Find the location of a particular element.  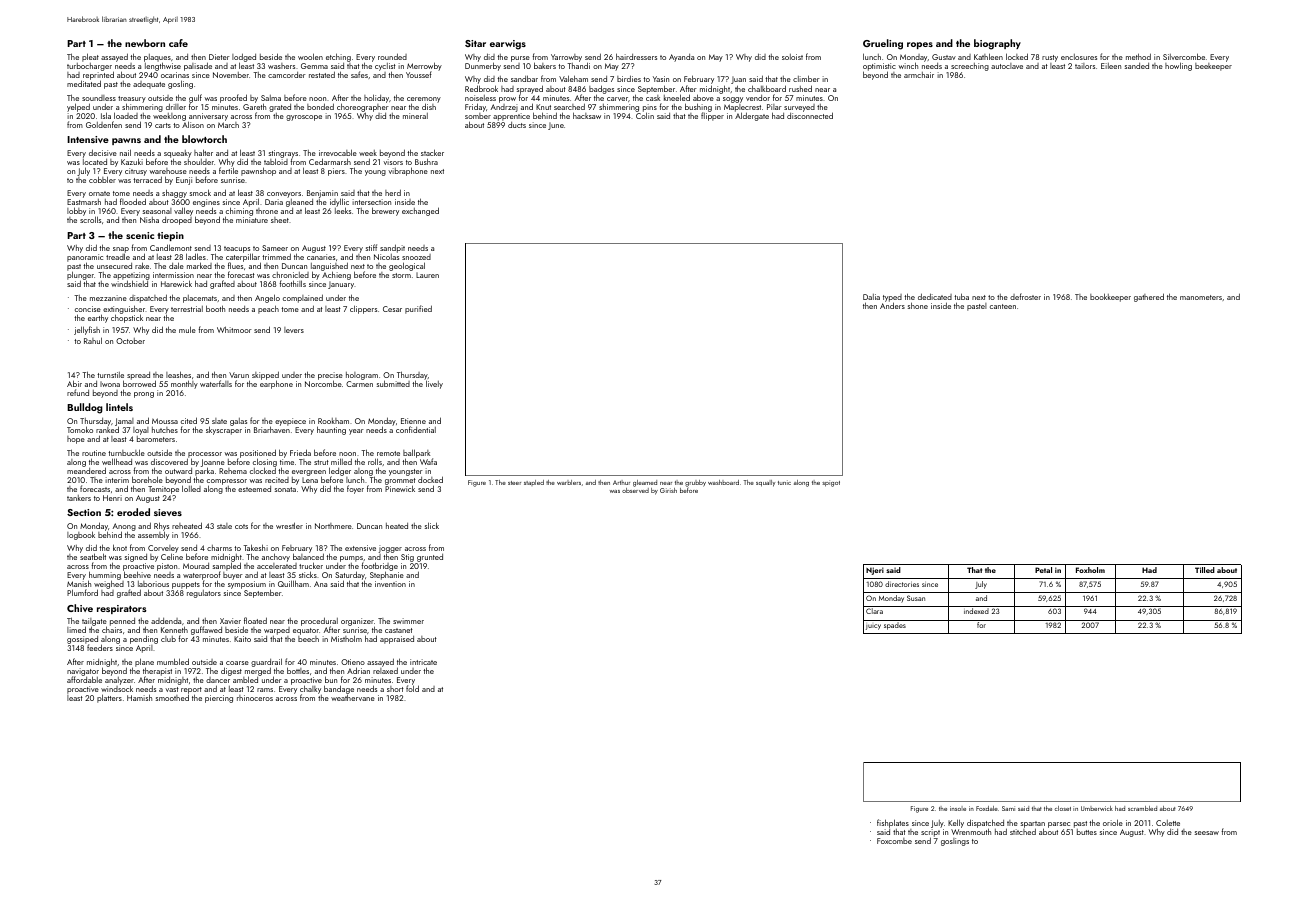

Bulldog is located at coordinates (85, 408).
